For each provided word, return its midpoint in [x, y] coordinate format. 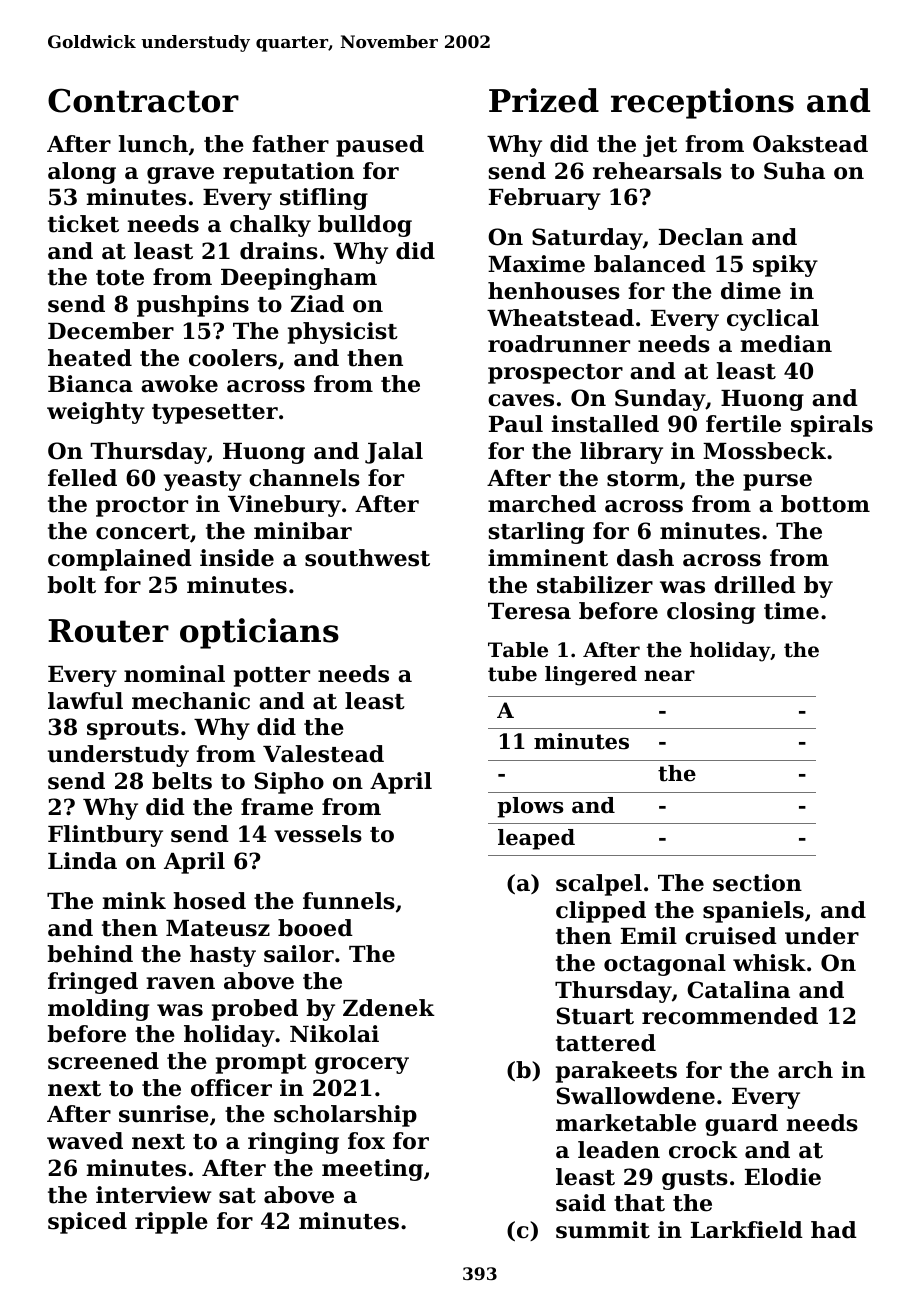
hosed [209, 901]
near [669, 676]
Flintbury [105, 836]
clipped [601, 912]
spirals [832, 426]
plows [530, 807]
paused [380, 146]
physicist [343, 333]
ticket [83, 224]
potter [272, 677]
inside [237, 558]
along [82, 173]
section [757, 883]
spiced [87, 1223]
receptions [702, 103]
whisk [769, 963]
